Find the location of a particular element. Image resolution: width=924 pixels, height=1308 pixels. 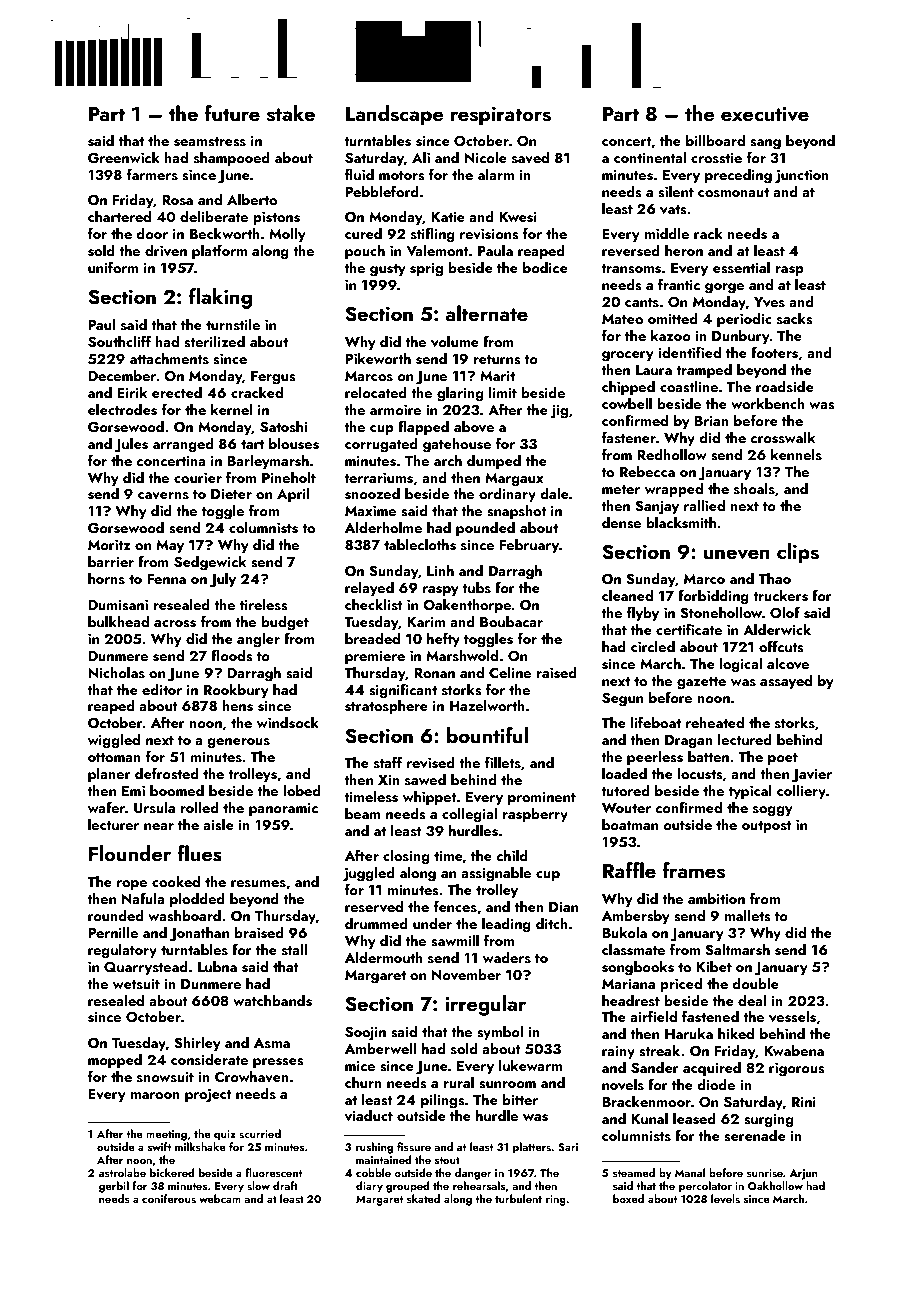

bountiful is located at coordinates (487, 735).
